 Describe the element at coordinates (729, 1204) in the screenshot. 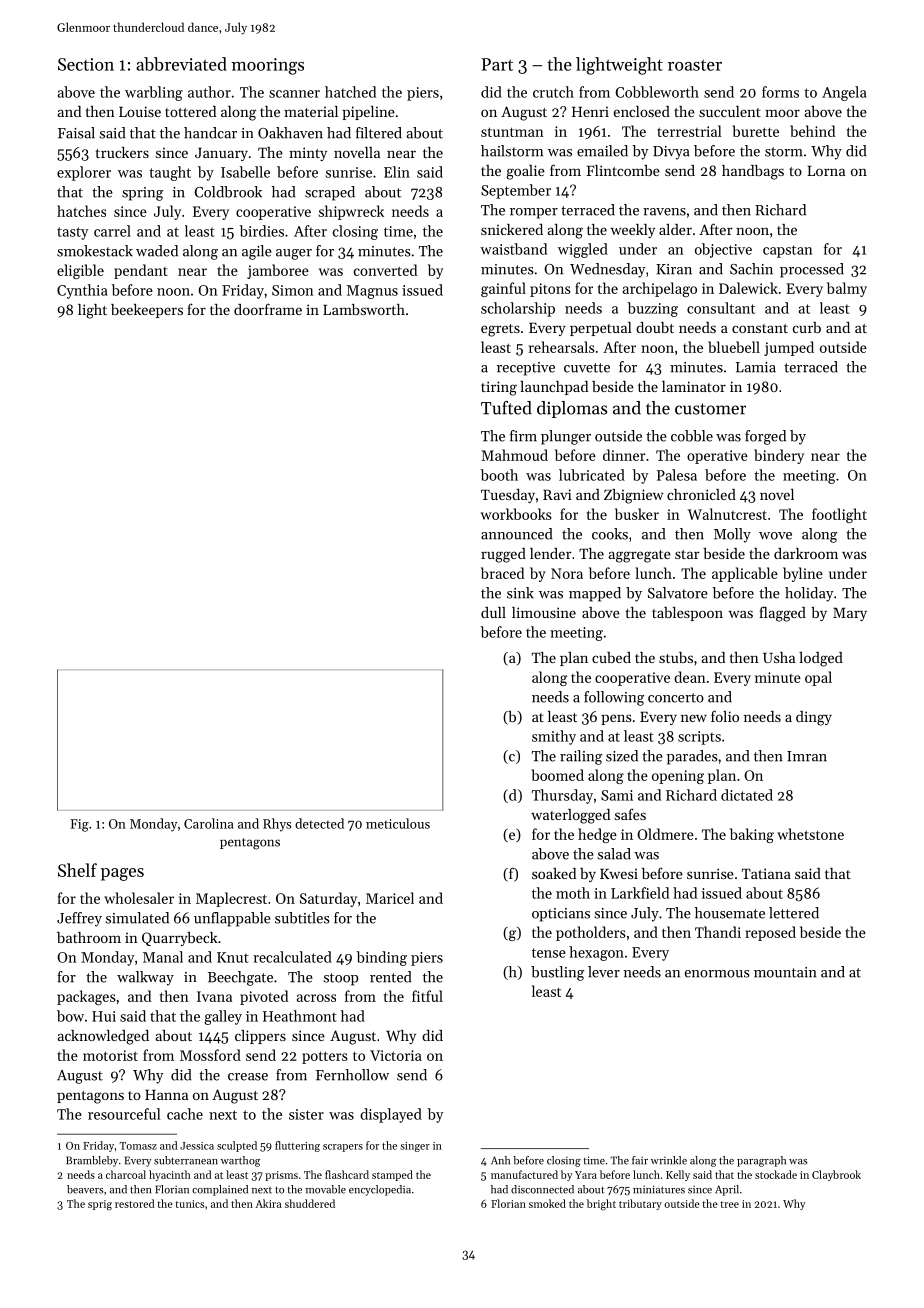

I see `tree` at that location.
